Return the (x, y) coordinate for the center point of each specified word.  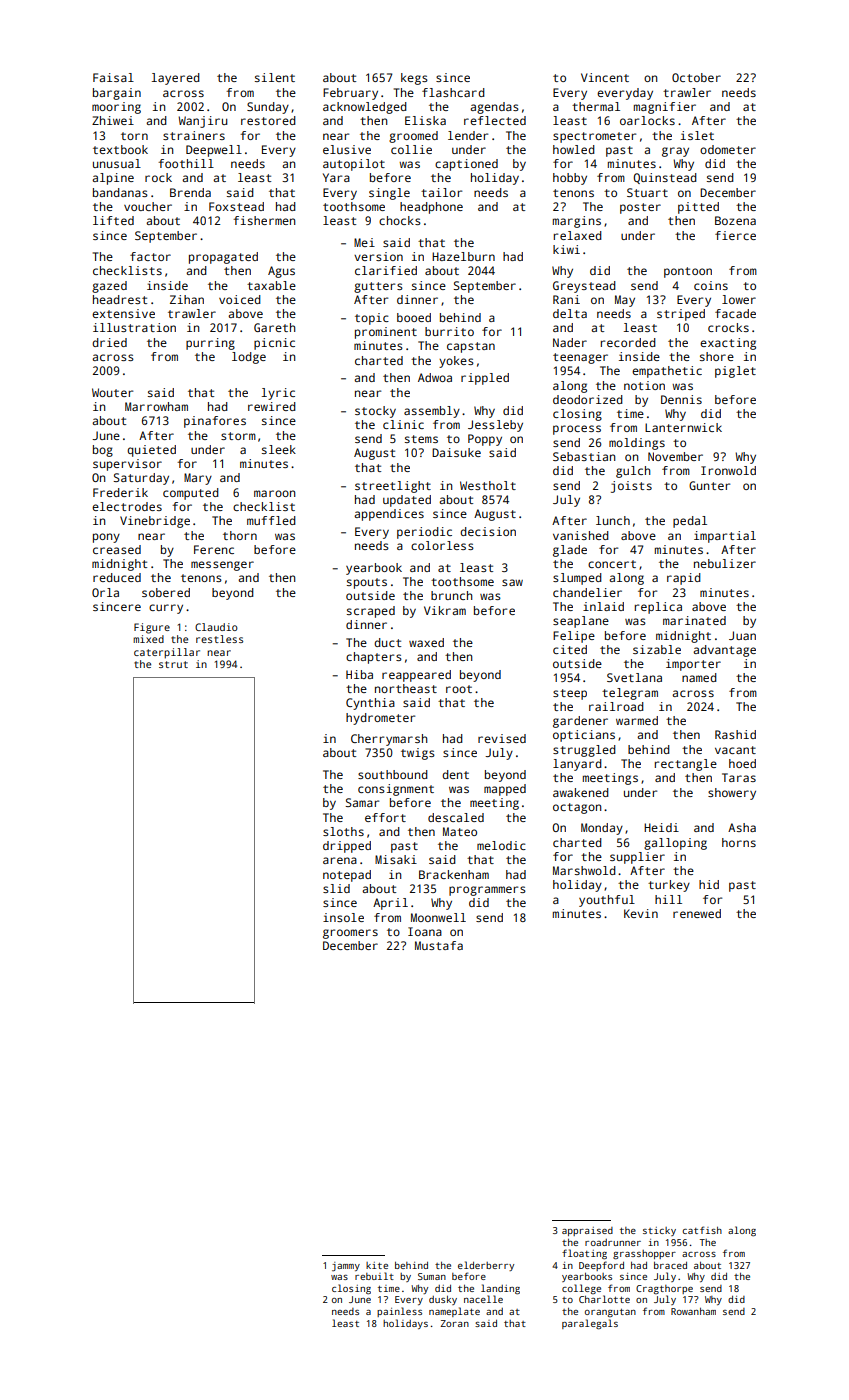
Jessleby (495, 426)
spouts (367, 583)
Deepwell (214, 151)
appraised (587, 1231)
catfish (702, 1230)
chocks (400, 220)
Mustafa (439, 945)
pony (106, 538)
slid (336, 888)
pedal (690, 522)
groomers (350, 934)
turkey (669, 886)
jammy (346, 1266)
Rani (566, 299)
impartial (725, 537)
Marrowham (156, 406)
